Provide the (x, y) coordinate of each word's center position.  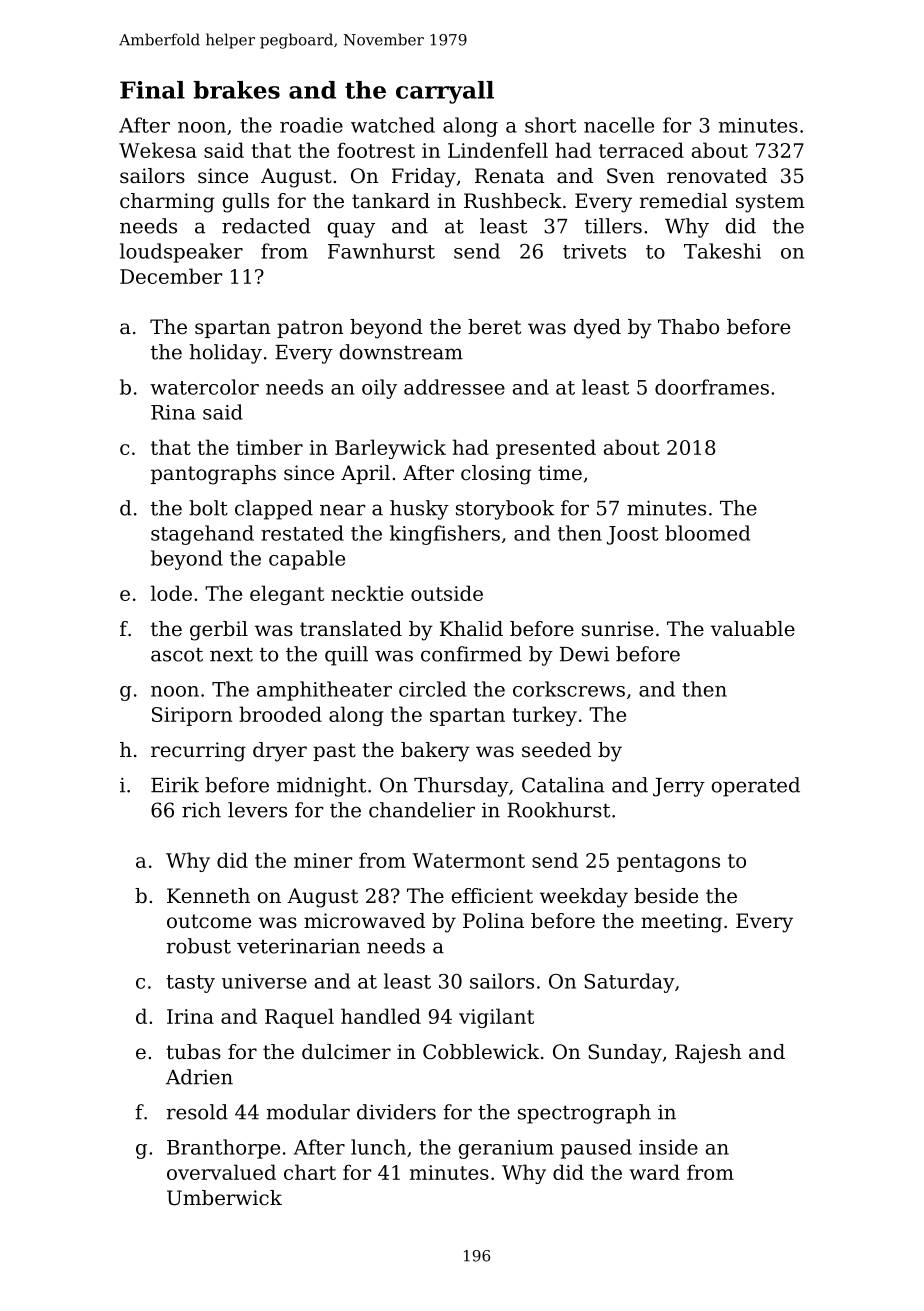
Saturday (629, 983)
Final (152, 90)
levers (257, 810)
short (550, 125)
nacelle (619, 125)
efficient (492, 896)
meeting (681, 923)
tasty (190, 984)
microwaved (364, 921)
